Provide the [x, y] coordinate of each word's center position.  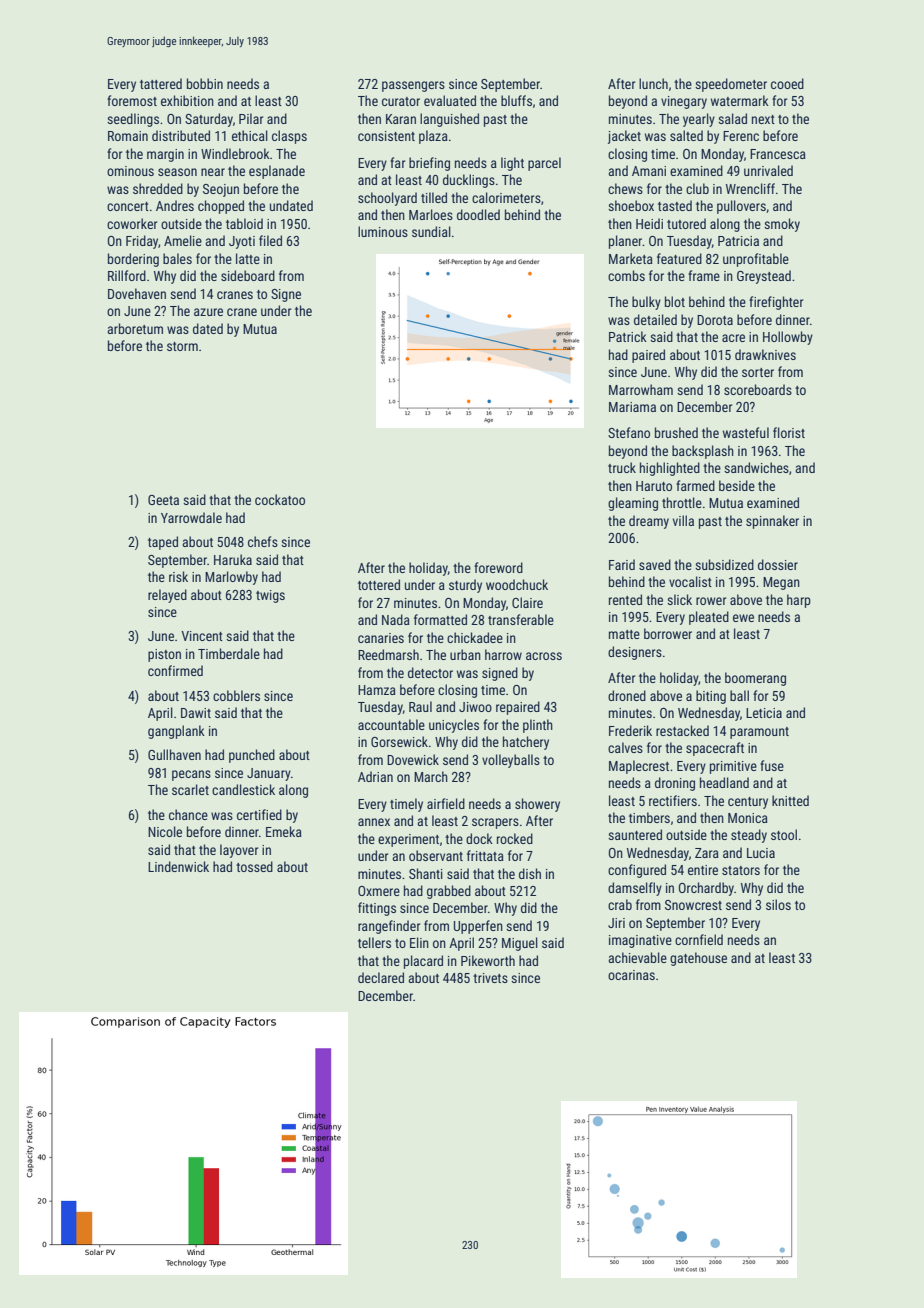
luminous [383, 231]
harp [799, 601]
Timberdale [229, 653]
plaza [433, 137]
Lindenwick [178, 866]
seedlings [133, 120]
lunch [653, 83]
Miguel [520, 944]
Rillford [127, 275]
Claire [527, 602]
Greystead [764, 277]
